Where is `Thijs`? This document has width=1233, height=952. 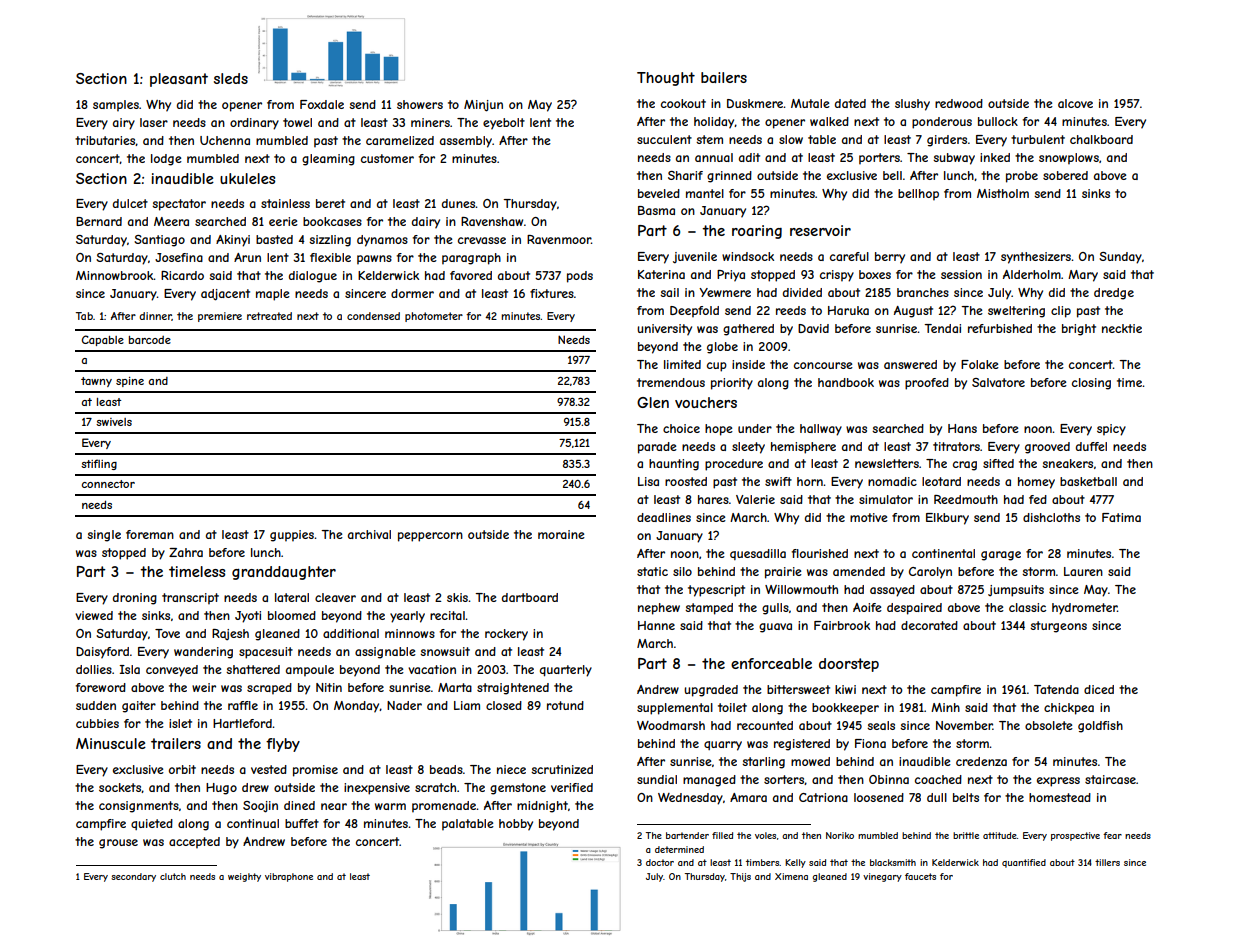 Thijs is located at coordinates (740, 877).
